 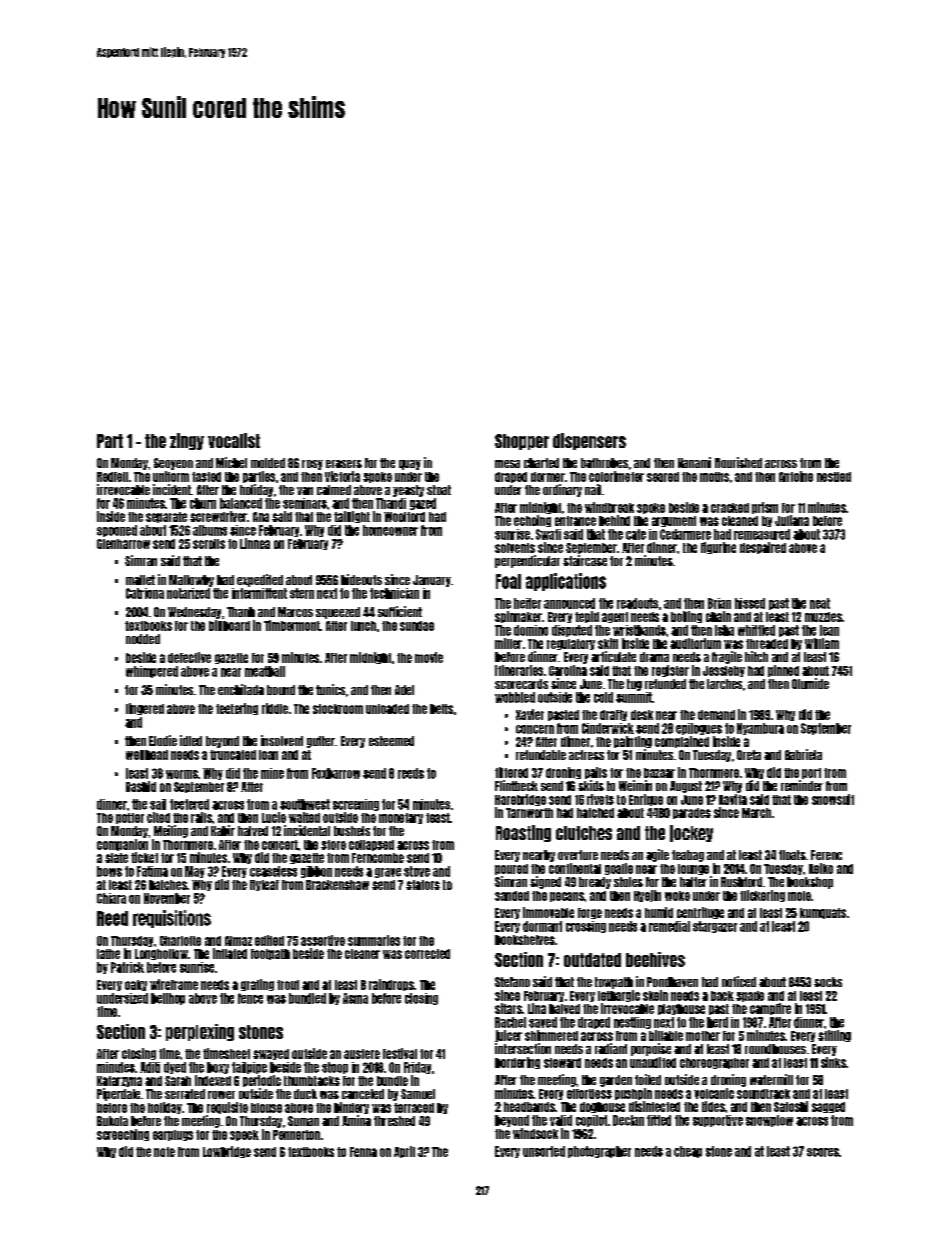 I want to click on Shopper, so click(x=522, y=442).
